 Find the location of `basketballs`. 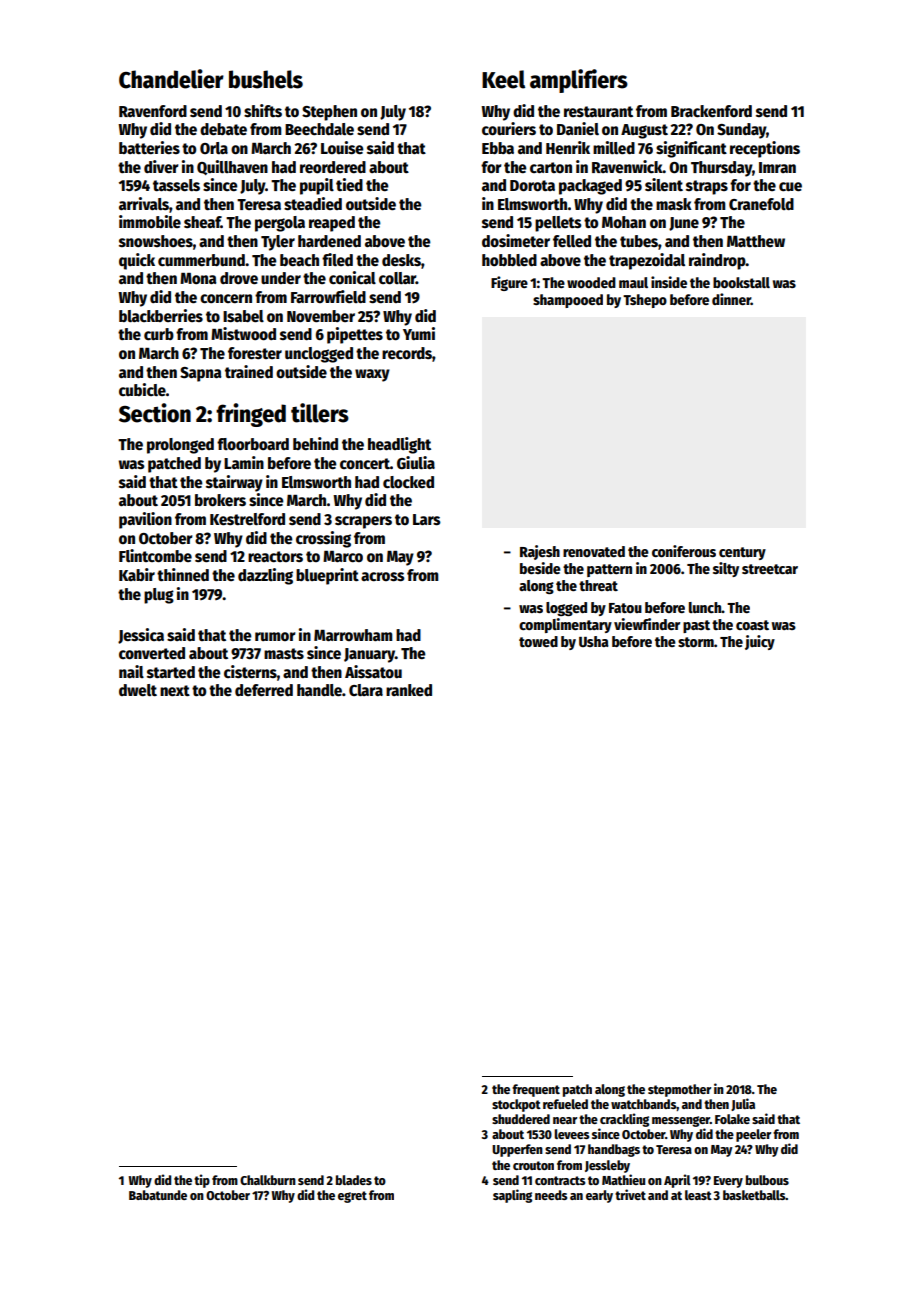

basketballs is located at coordinates (754, 1195).
